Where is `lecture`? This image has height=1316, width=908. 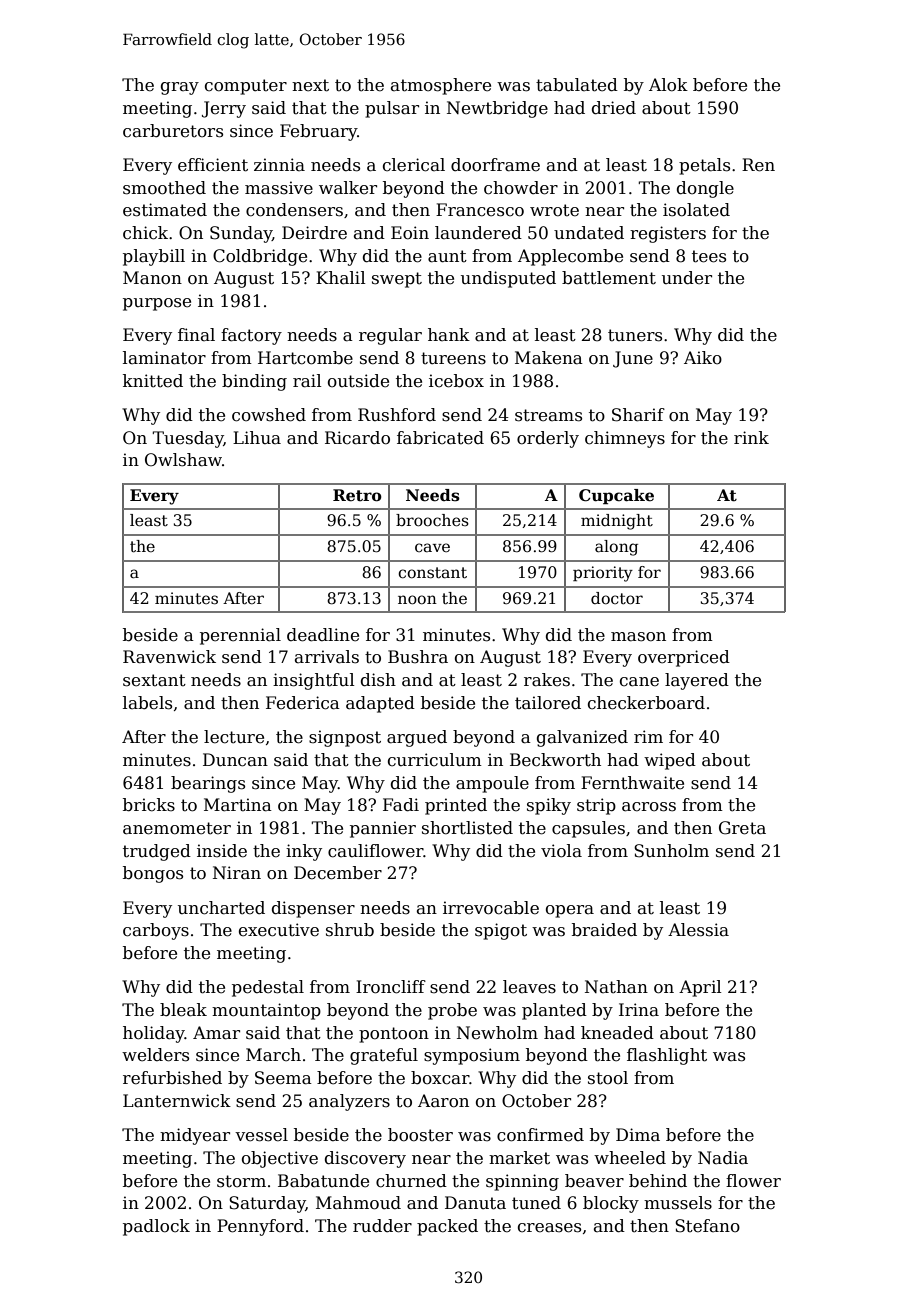 lecture is located at coordinates (234, 737).
